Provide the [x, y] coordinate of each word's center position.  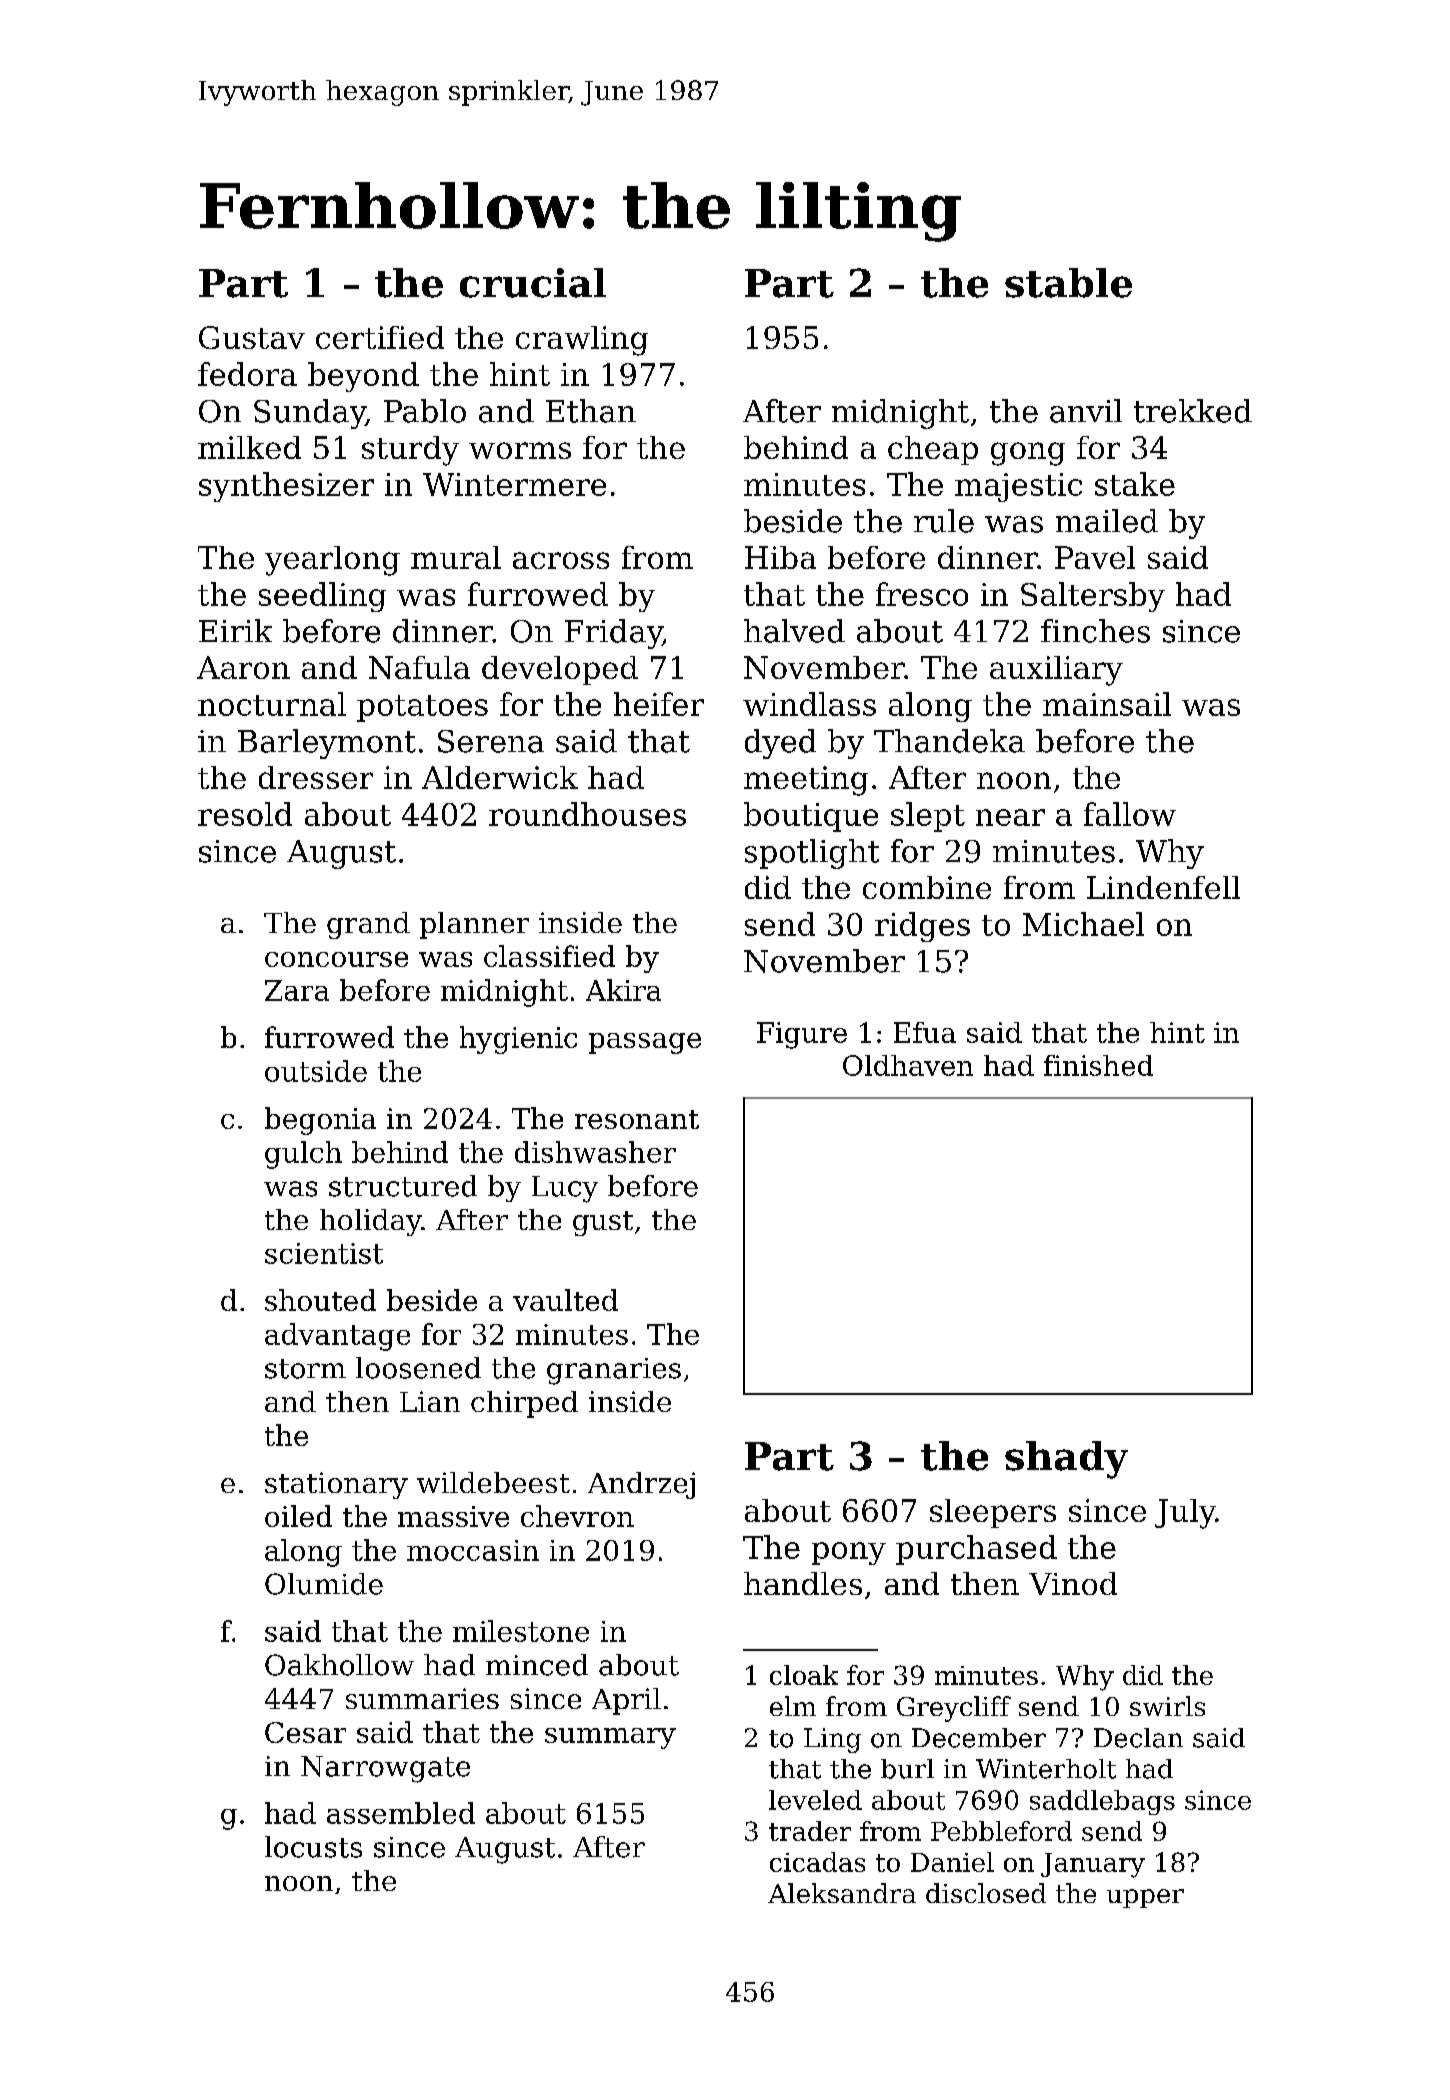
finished [1098, 1065]
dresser [316, 777]
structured [403, 1186]
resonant [637, 1119]
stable [1068, 283]
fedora [247, 374]
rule [944, 521]
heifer [659, 704]
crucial [533, 283]
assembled [401, 1813]
